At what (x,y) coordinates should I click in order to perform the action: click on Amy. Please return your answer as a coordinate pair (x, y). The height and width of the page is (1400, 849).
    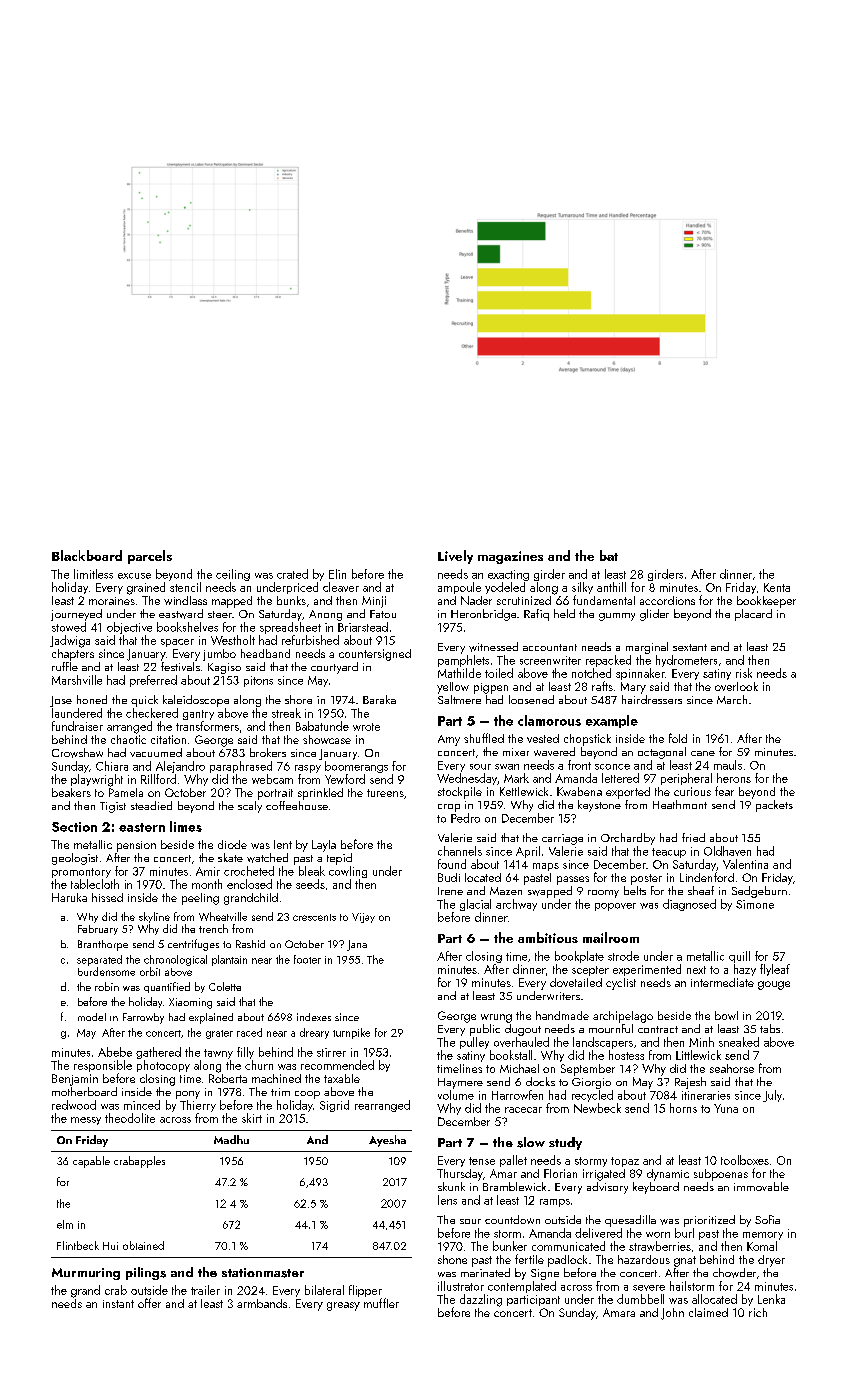
    Looking at the image, I should click on (449, 740).
